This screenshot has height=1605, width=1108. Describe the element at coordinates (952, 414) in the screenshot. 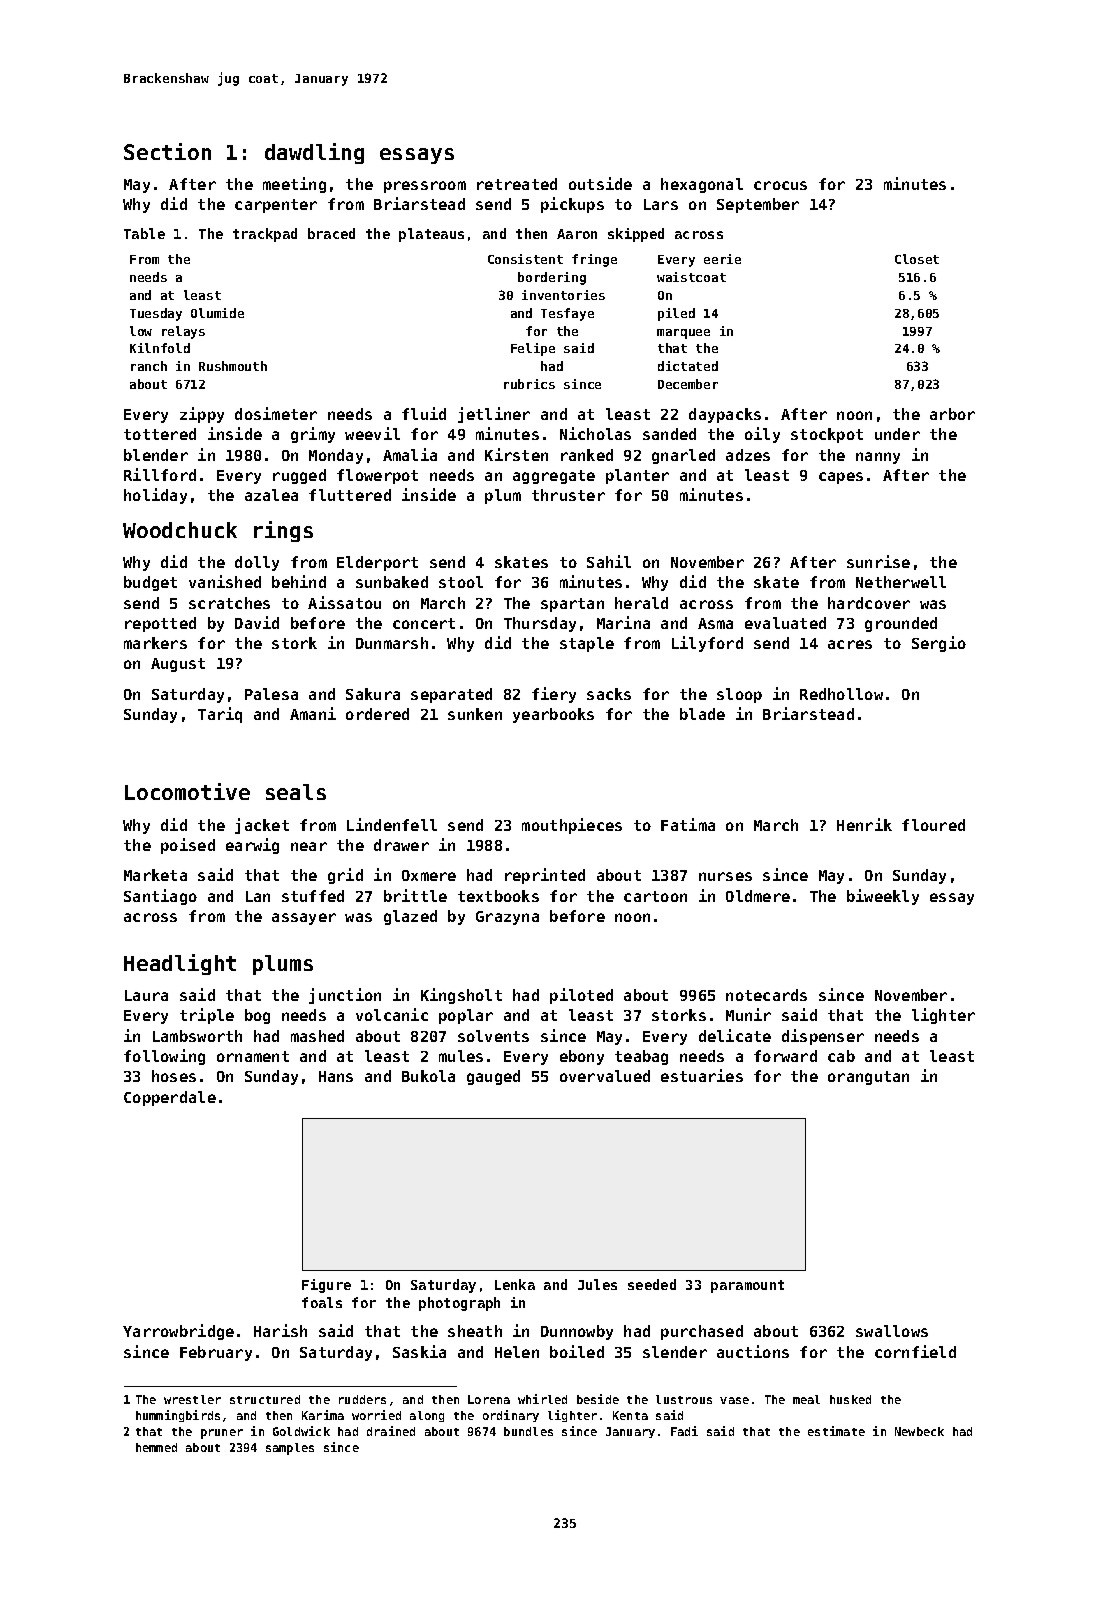

I see `arbor` at that location.
